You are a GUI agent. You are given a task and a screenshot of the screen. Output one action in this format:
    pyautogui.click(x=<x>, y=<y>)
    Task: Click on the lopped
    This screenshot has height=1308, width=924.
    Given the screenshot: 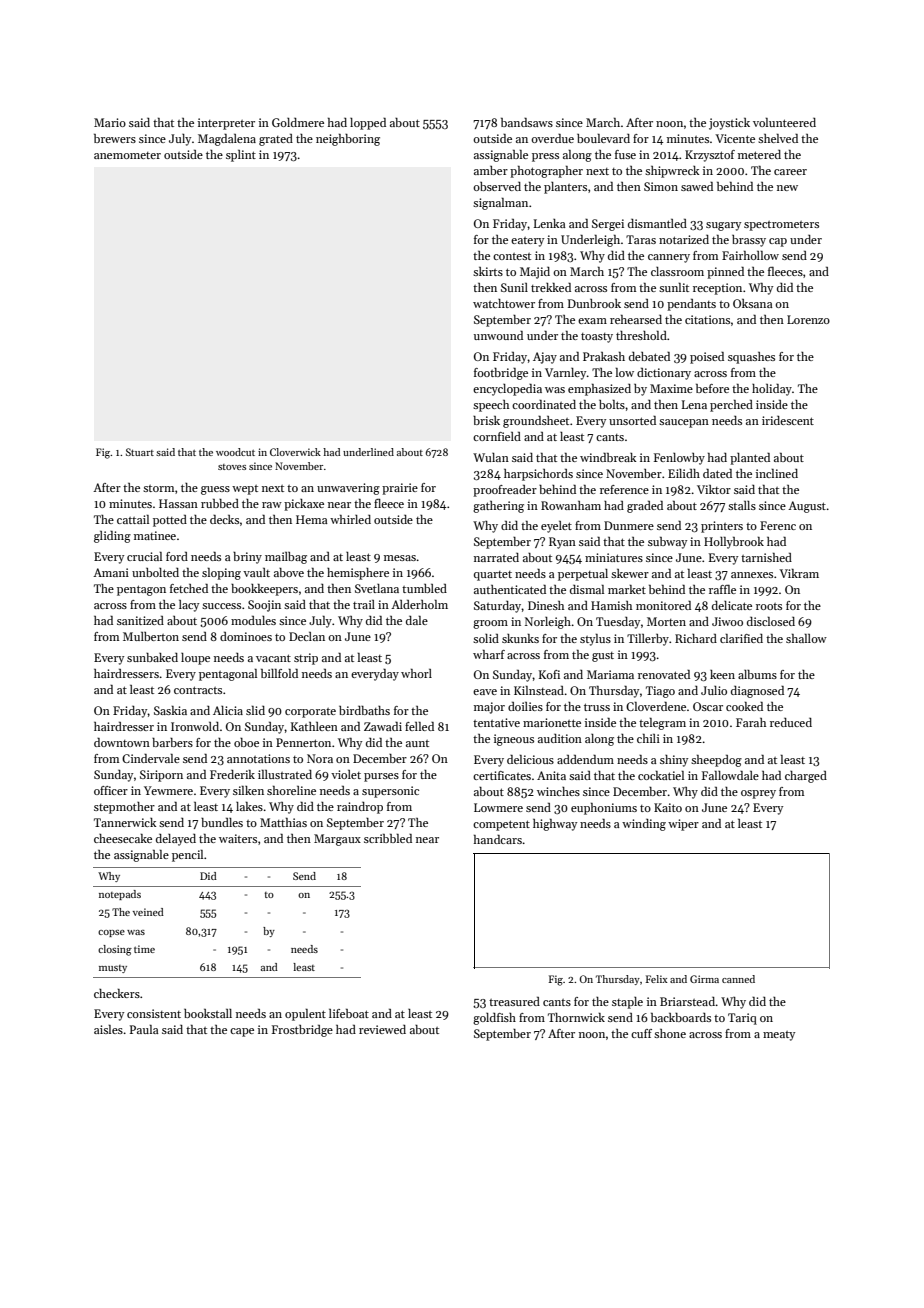 What is the action you would take?
    pyautogui.click(x=368, y=124)
